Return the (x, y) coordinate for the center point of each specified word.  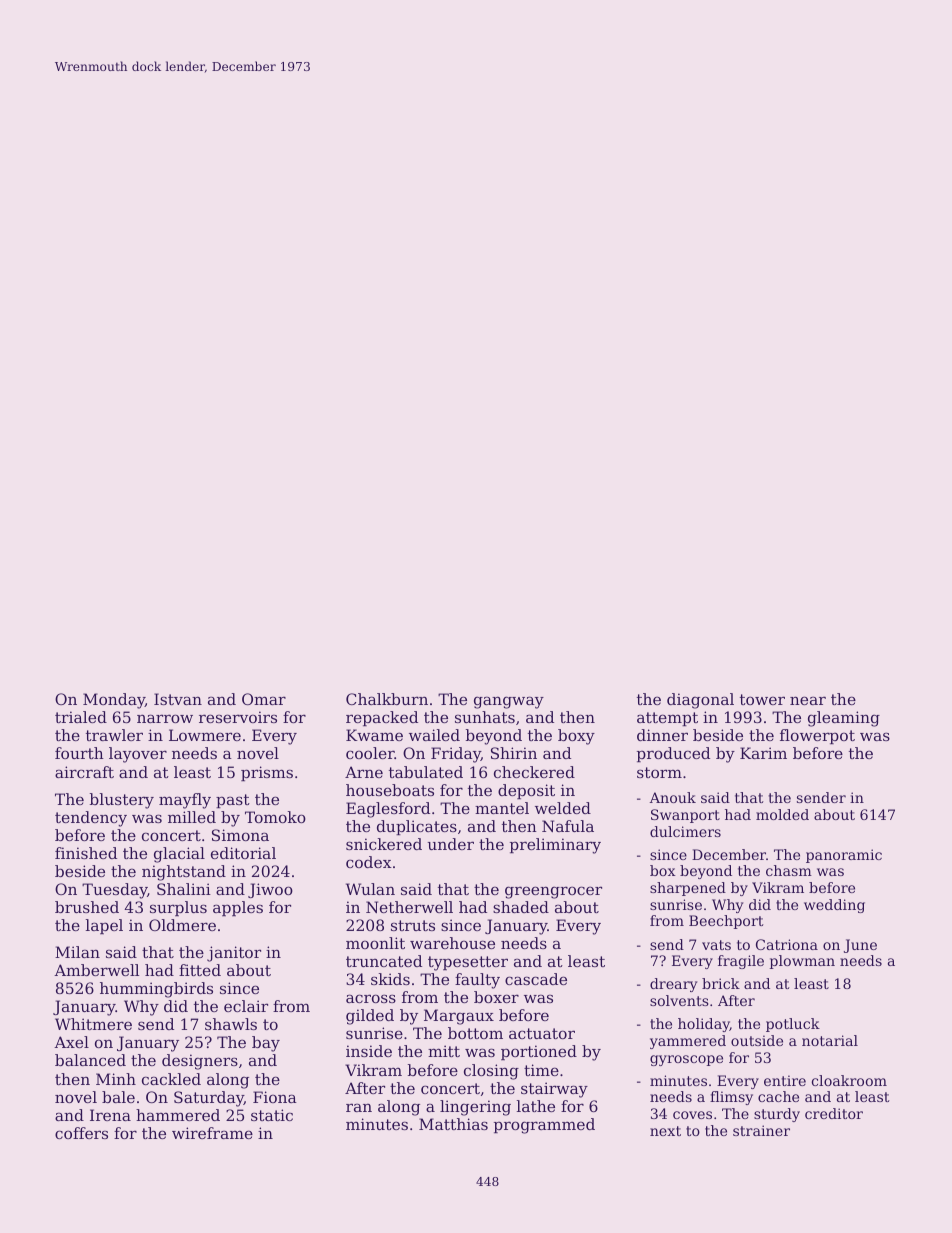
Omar (264, 699)
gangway (509, 702)
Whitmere (93, 1024)
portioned (539, 1052)
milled (192, 817)
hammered (178, 1115)
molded (782, 814)
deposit (526, 791)
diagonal (700, 701)
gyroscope (686, 1060)
